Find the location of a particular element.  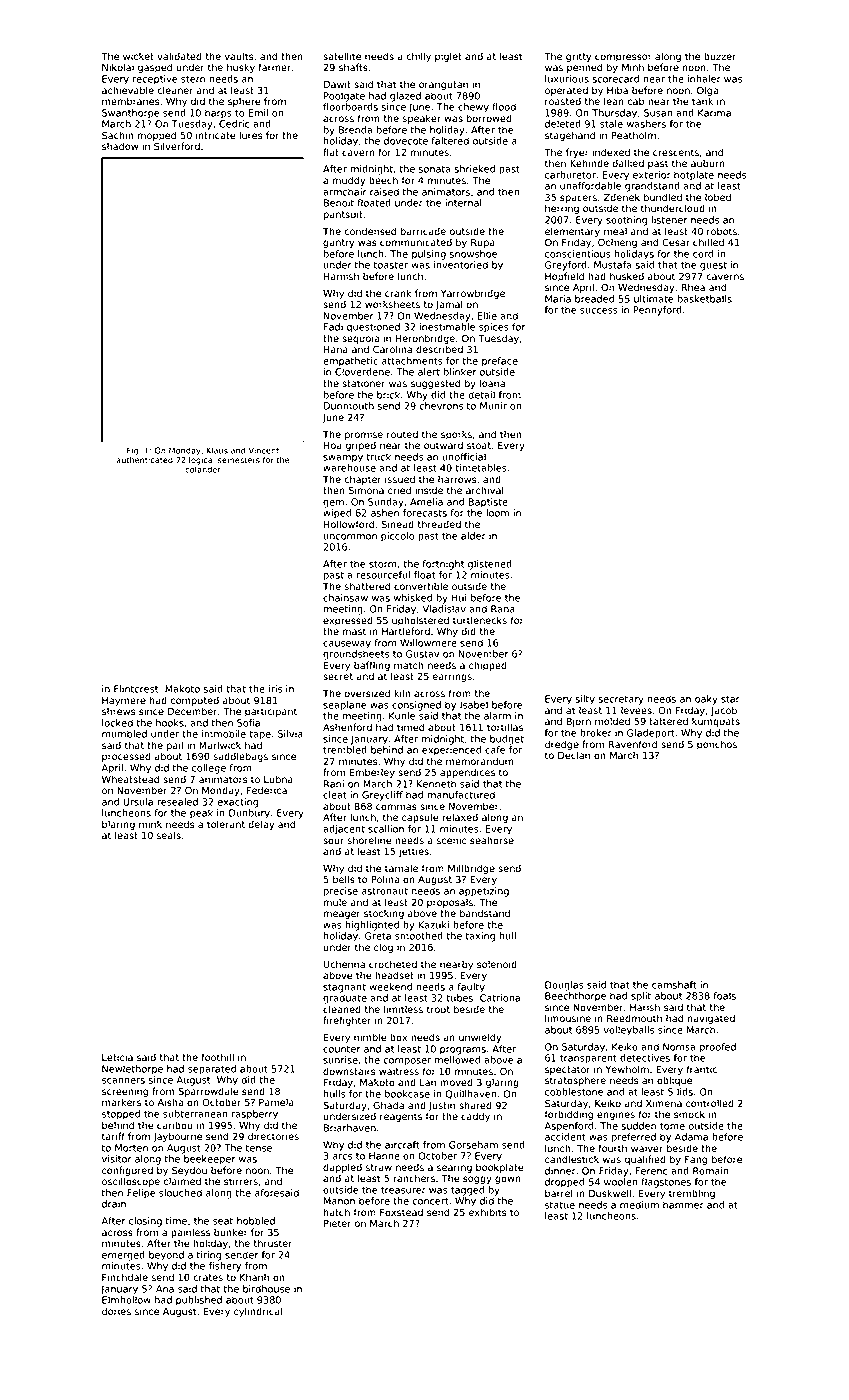

unofficial is located at coordinates (464, 457).
